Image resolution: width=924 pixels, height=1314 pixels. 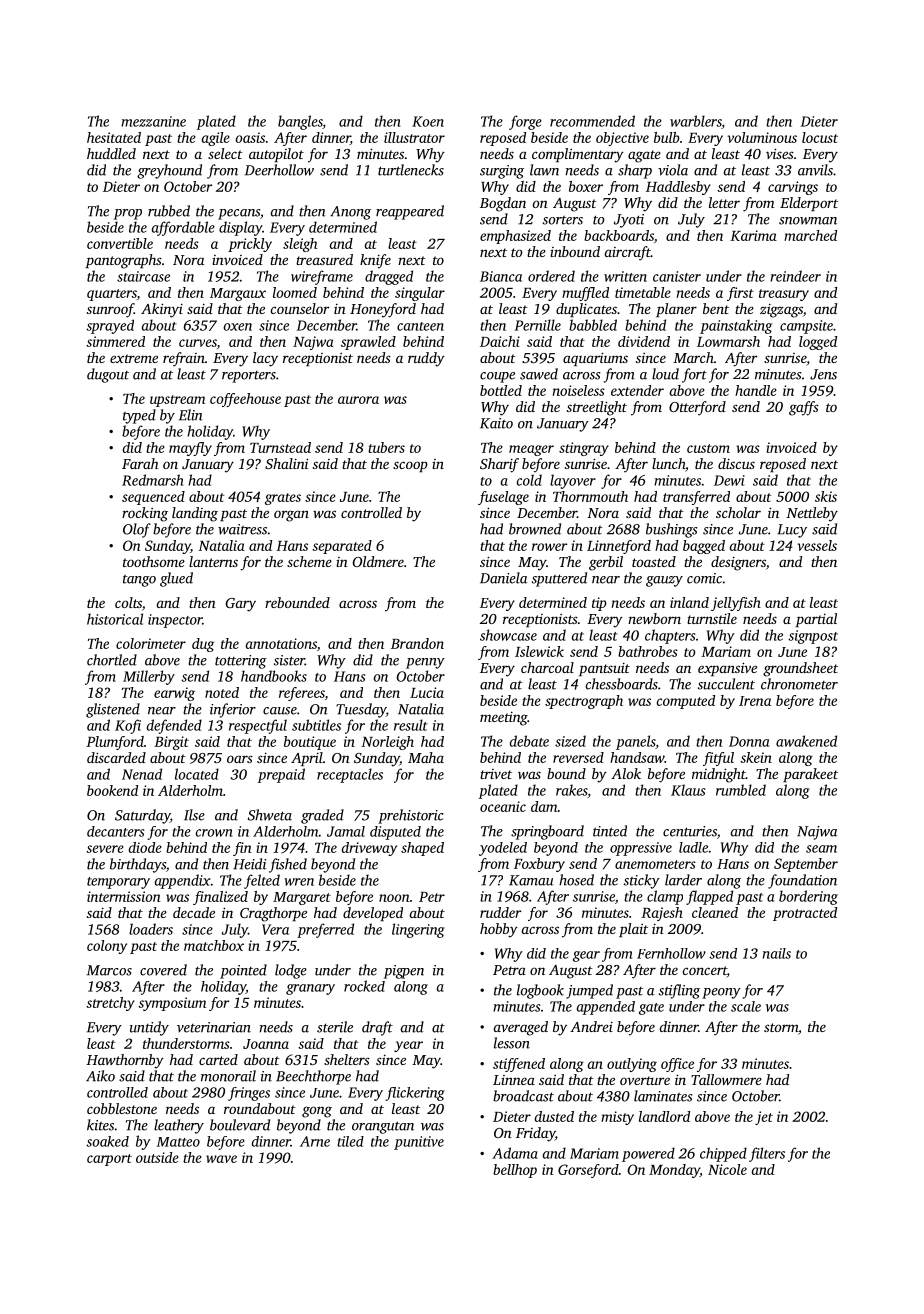 What do you see at coordinates (139, 581) in the screenshot?
I see `tango` at bounding box center [139, 581].
